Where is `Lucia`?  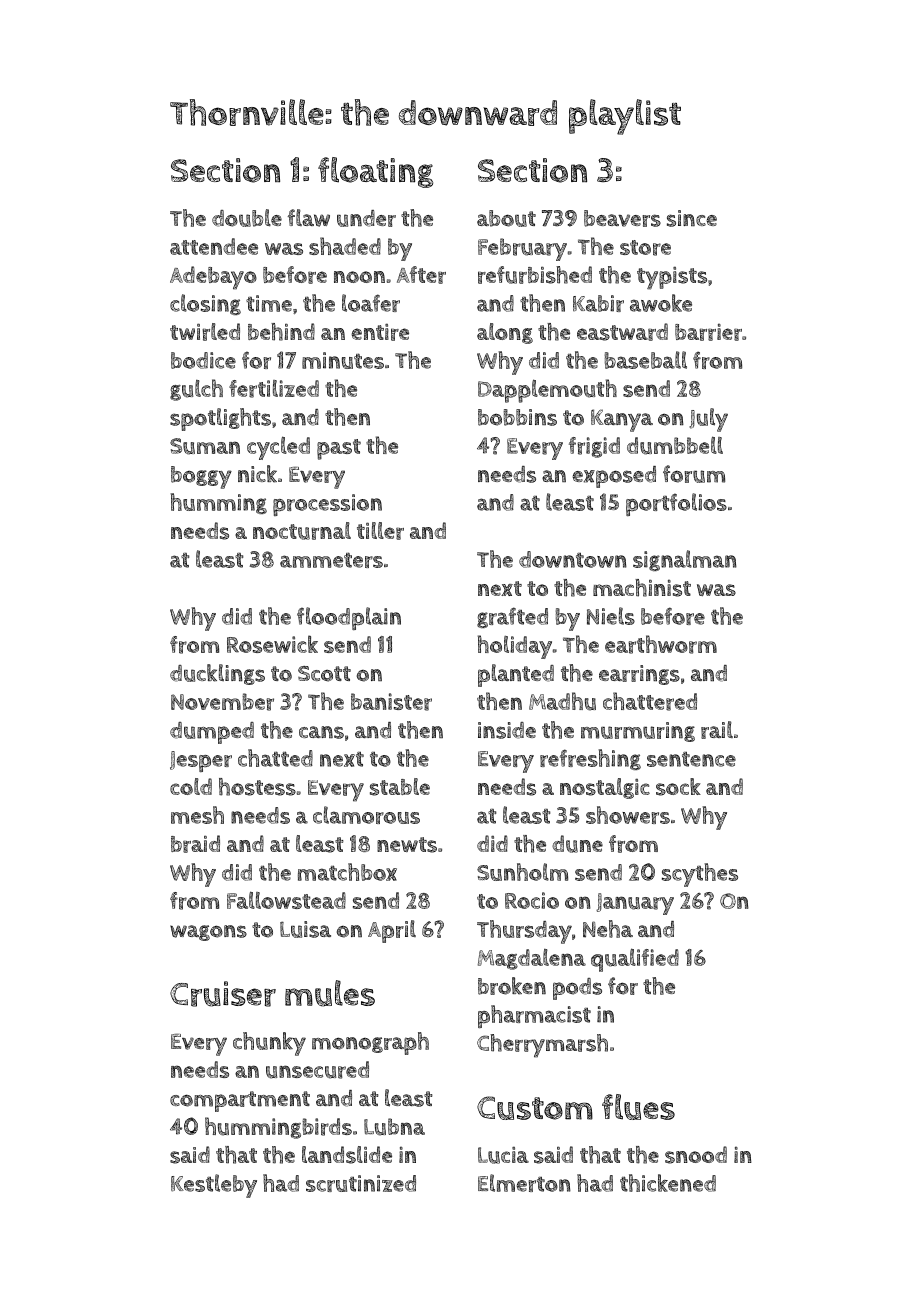 Lucia is located at coordinates (503, 1155).
